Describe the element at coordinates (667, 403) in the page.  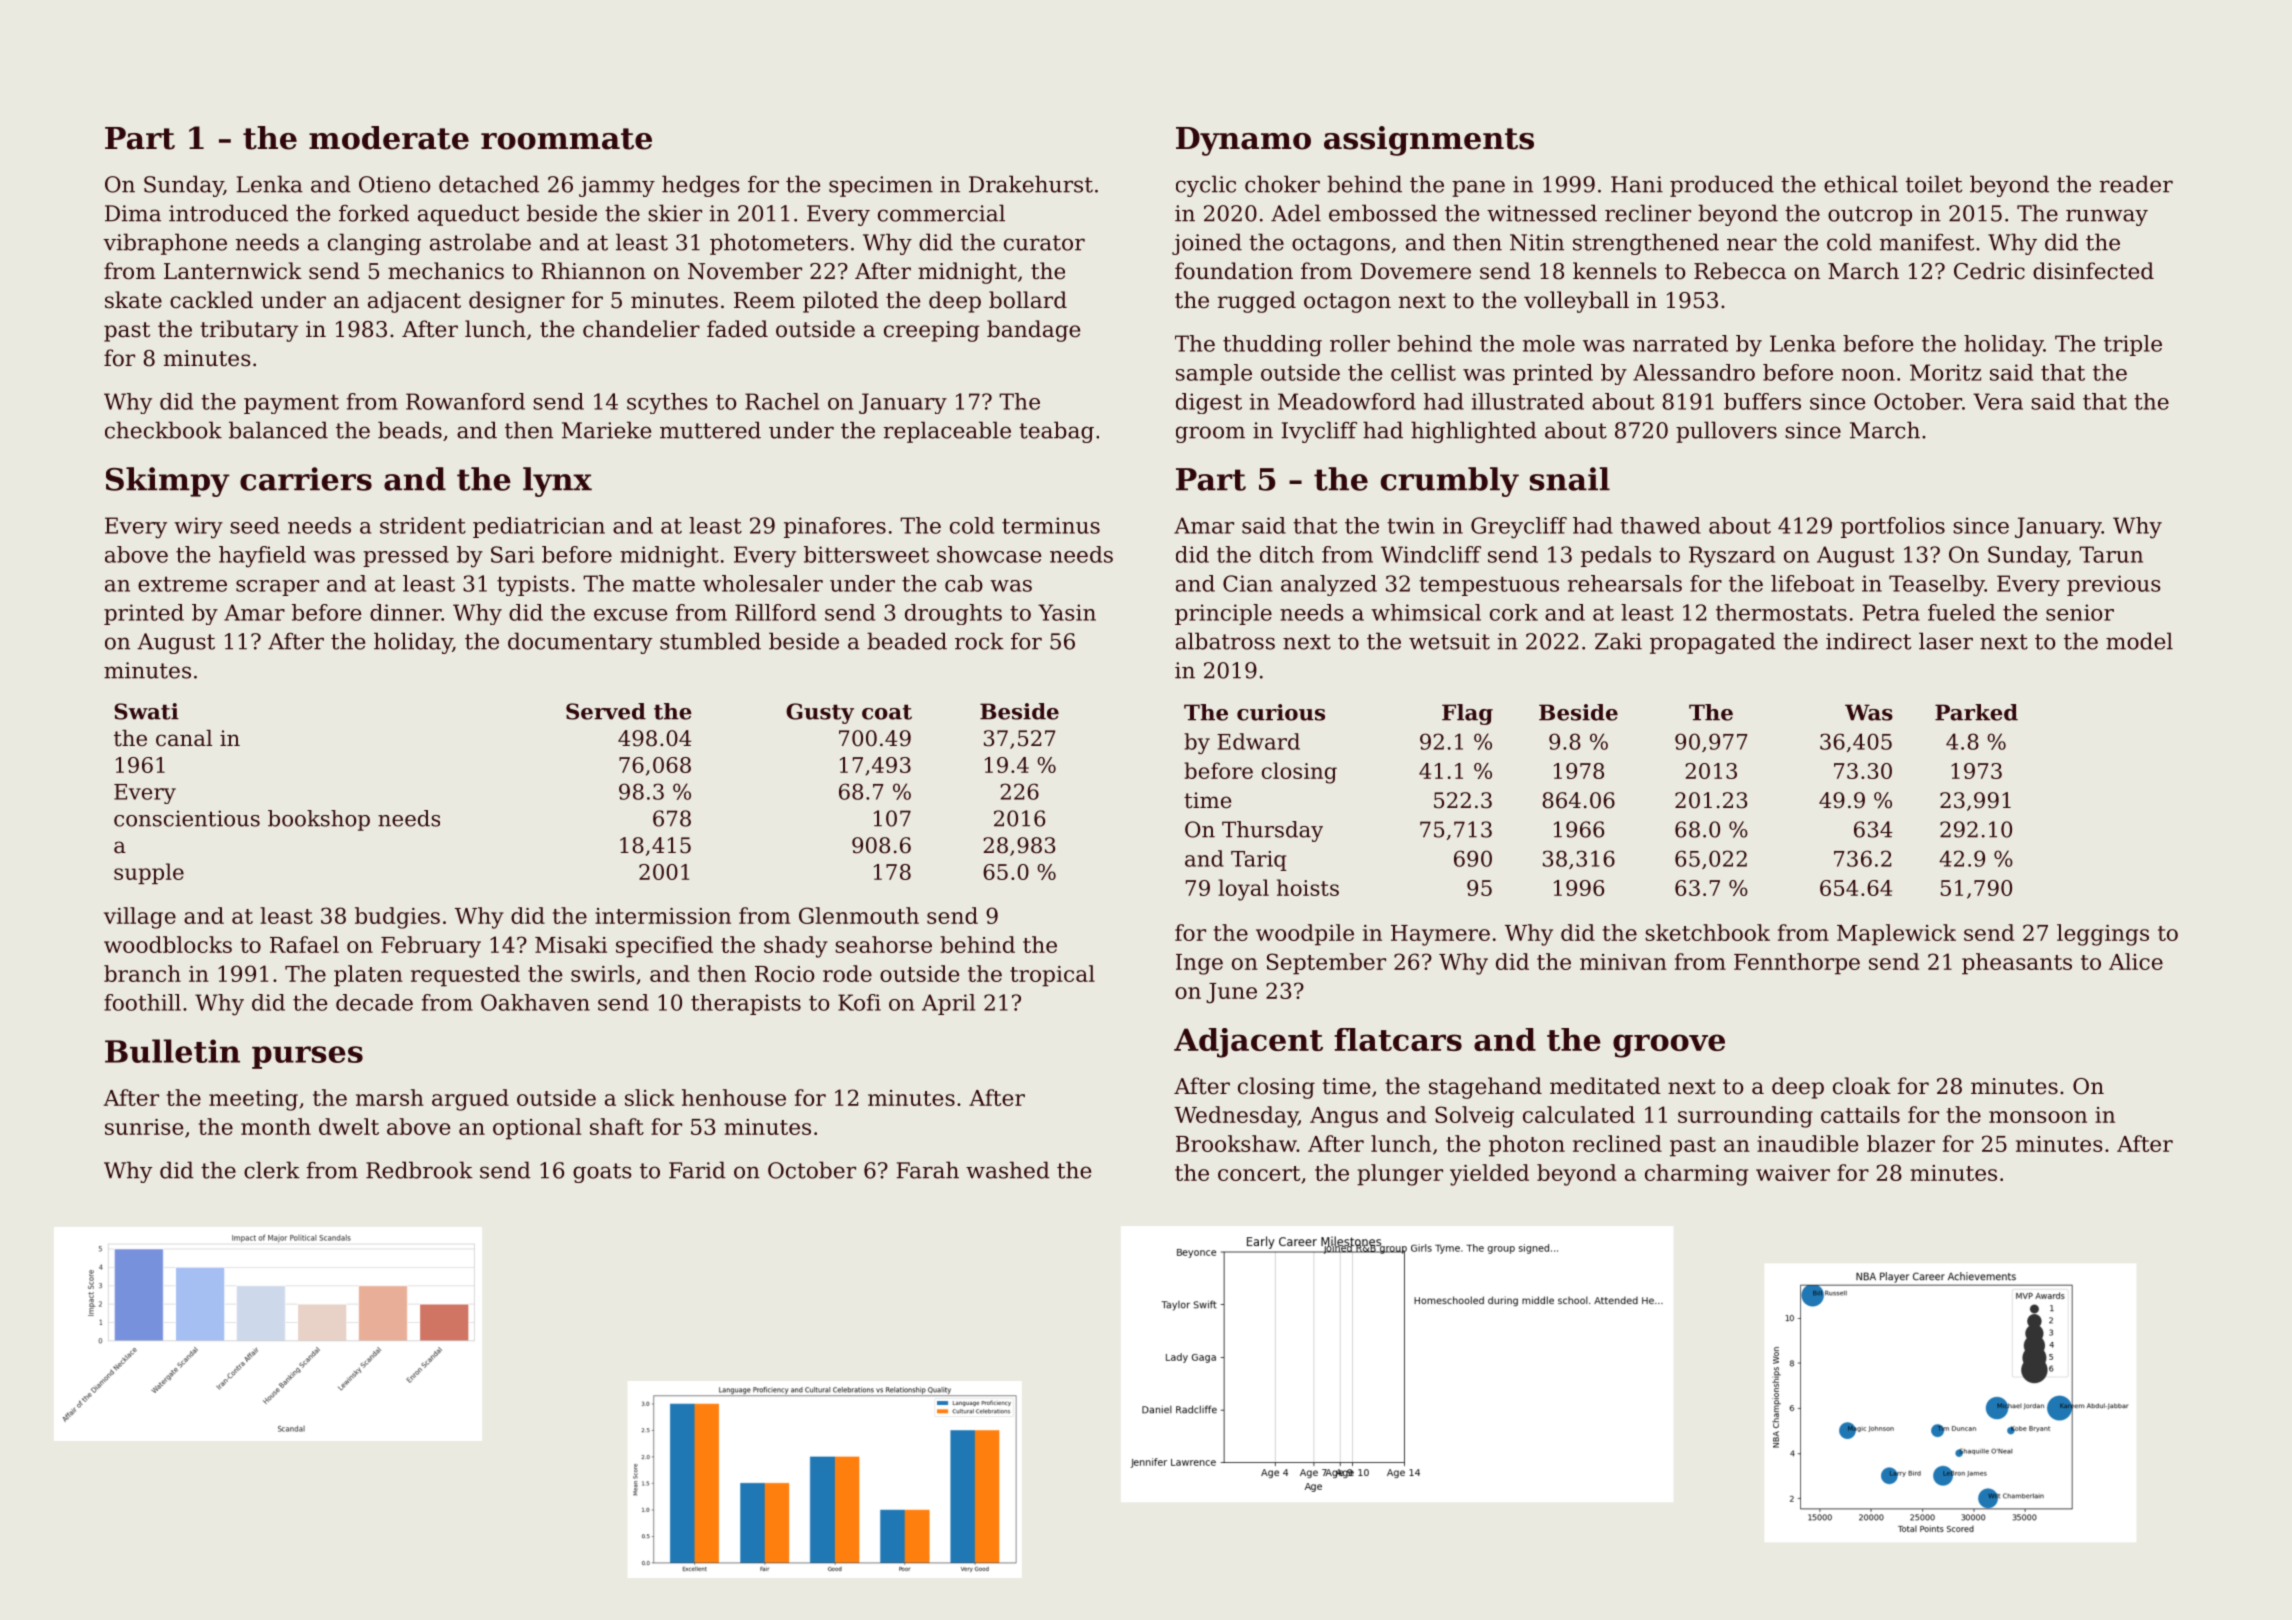
I see `scythes` at that location.
